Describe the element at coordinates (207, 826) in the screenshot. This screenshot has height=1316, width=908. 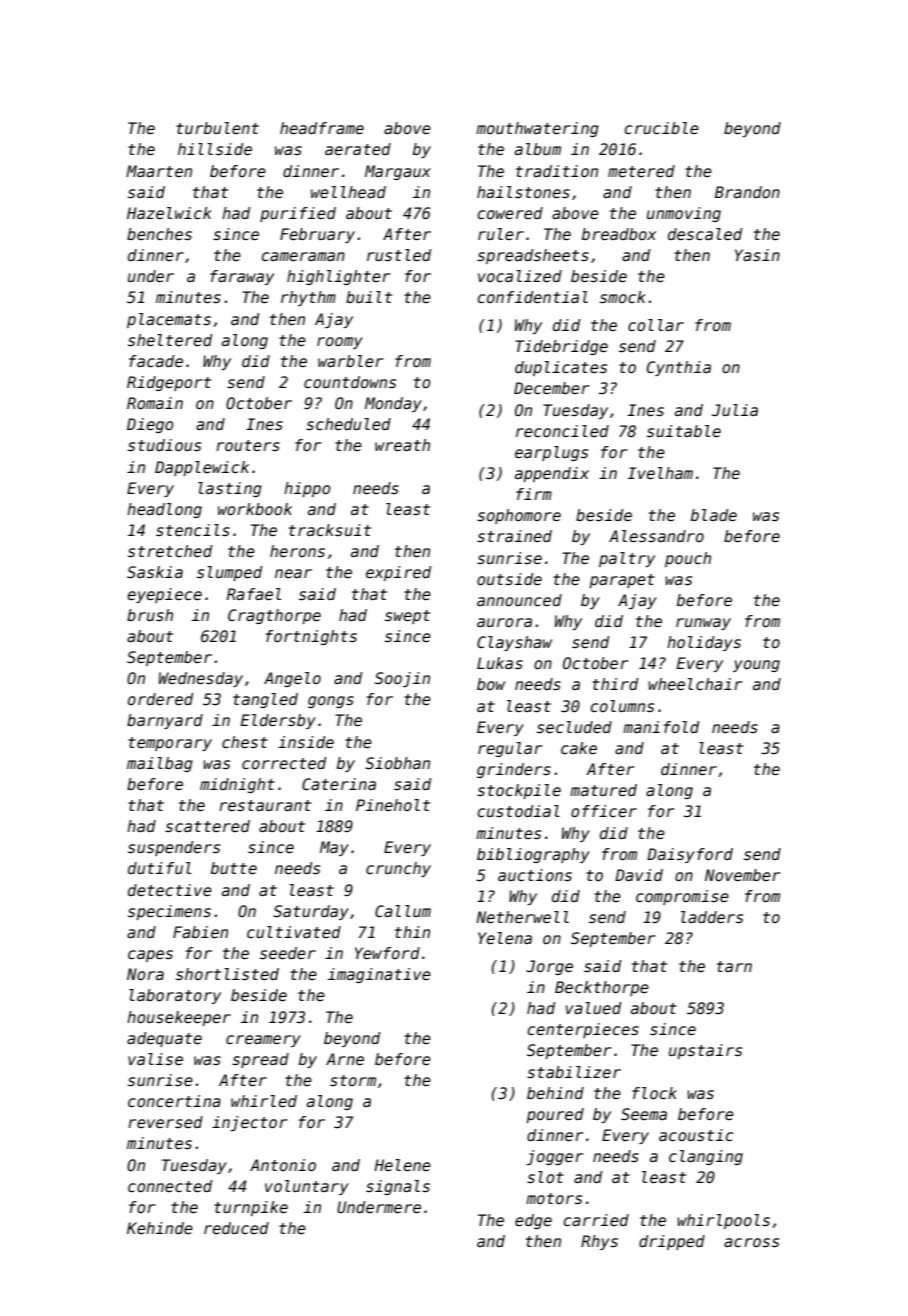
I see `scattered` at that location.
